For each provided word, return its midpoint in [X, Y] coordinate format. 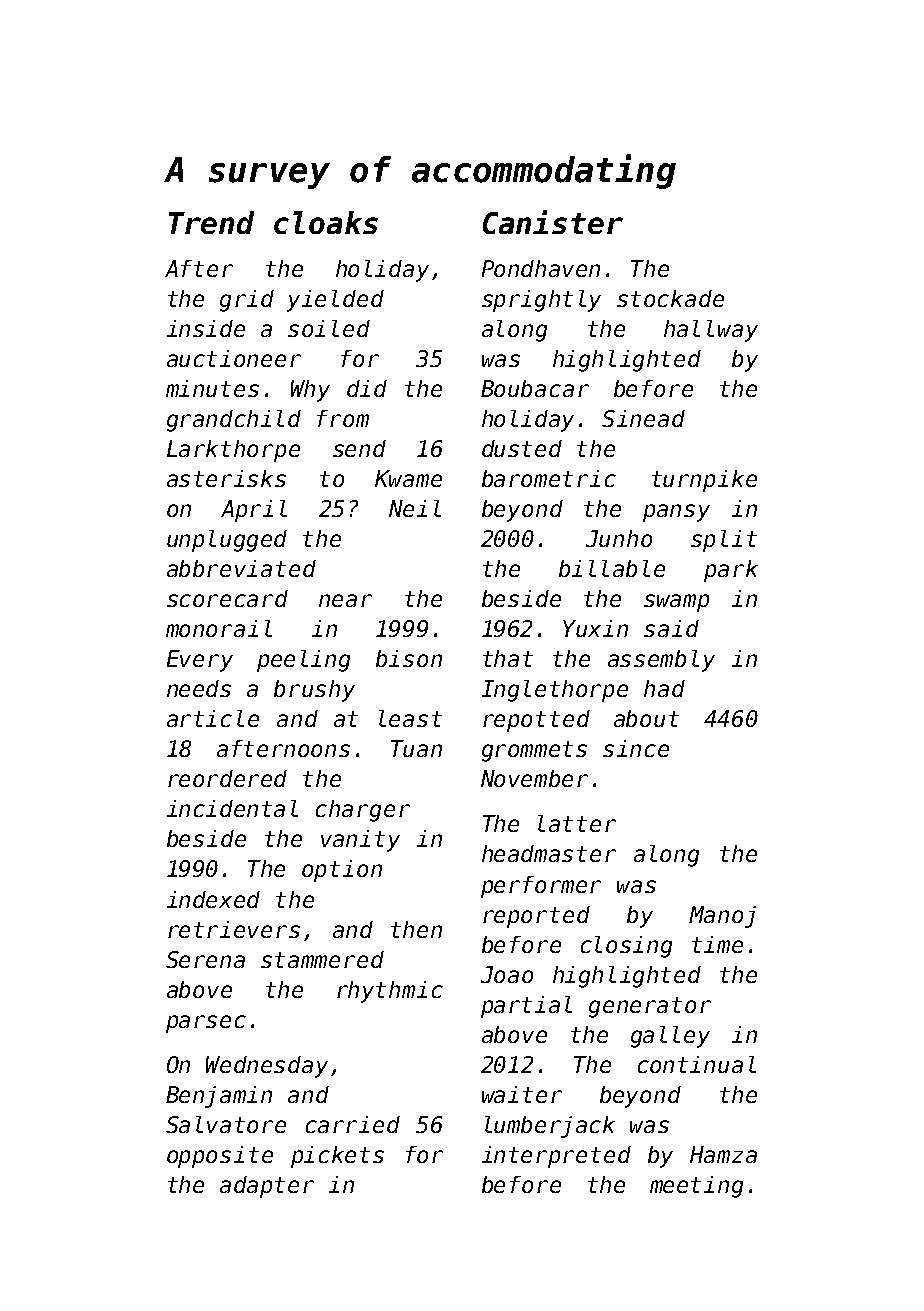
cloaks [326, 222]
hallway [711, 331]
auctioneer [234, 358]
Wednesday [267, 1067]
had [664, 688]
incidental [232, 808]
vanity [360, 841]
